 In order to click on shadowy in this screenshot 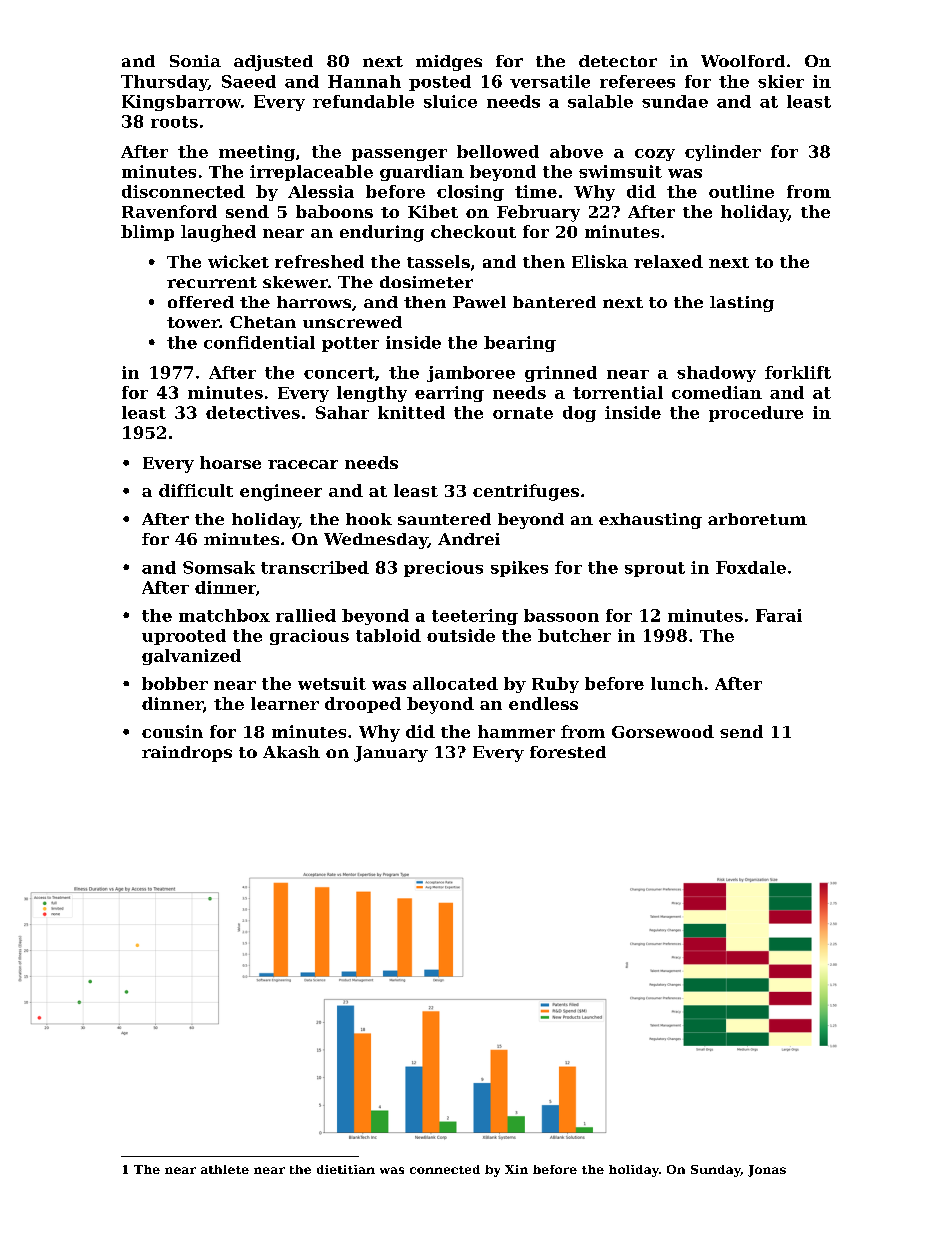, I will do `click(716, 374)`.
